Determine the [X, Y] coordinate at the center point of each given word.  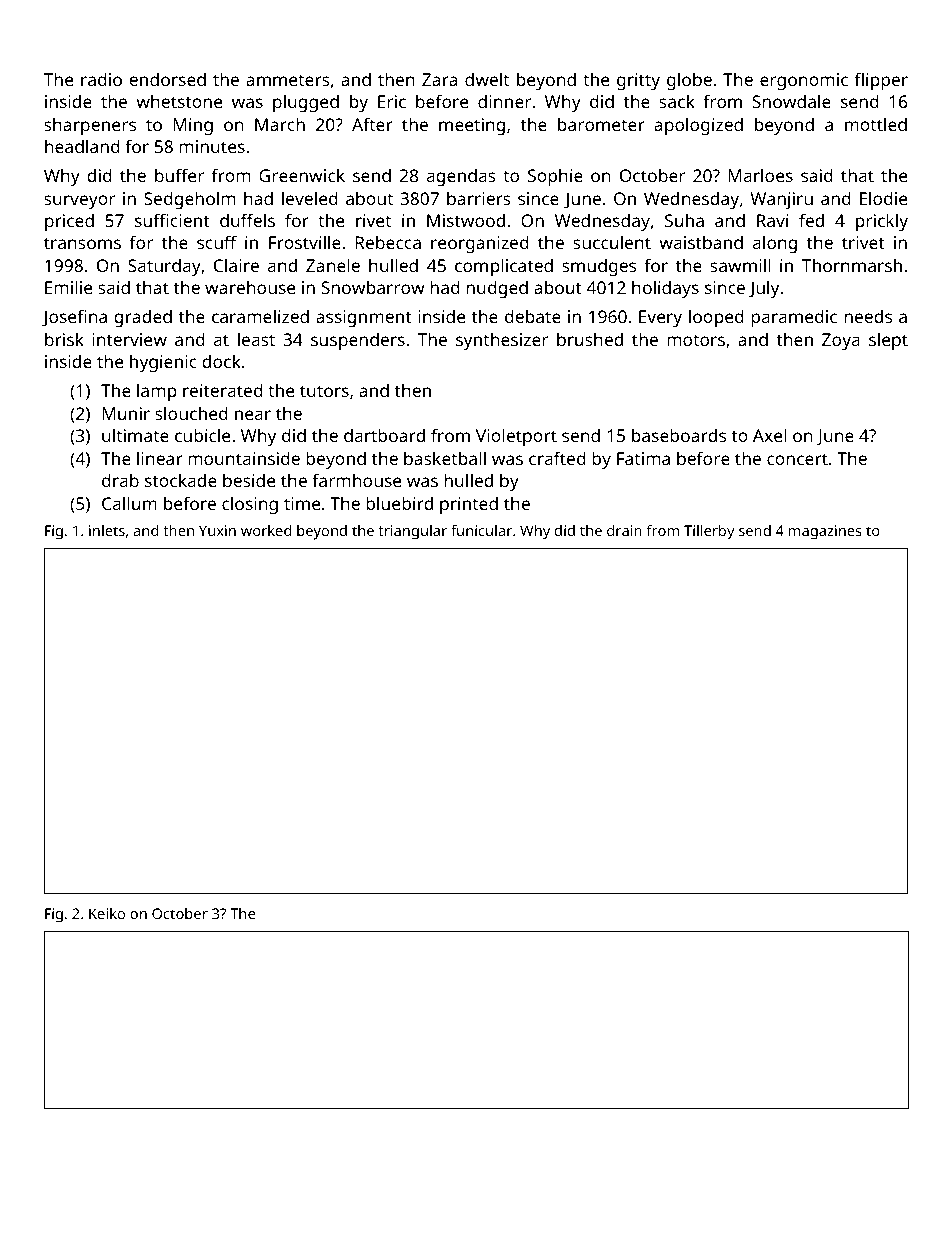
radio [101, 79]
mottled [876, 124]
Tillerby [709, 532]
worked [266, 530]
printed [469, 505]
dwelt [487, 79]
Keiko [107, 913]
